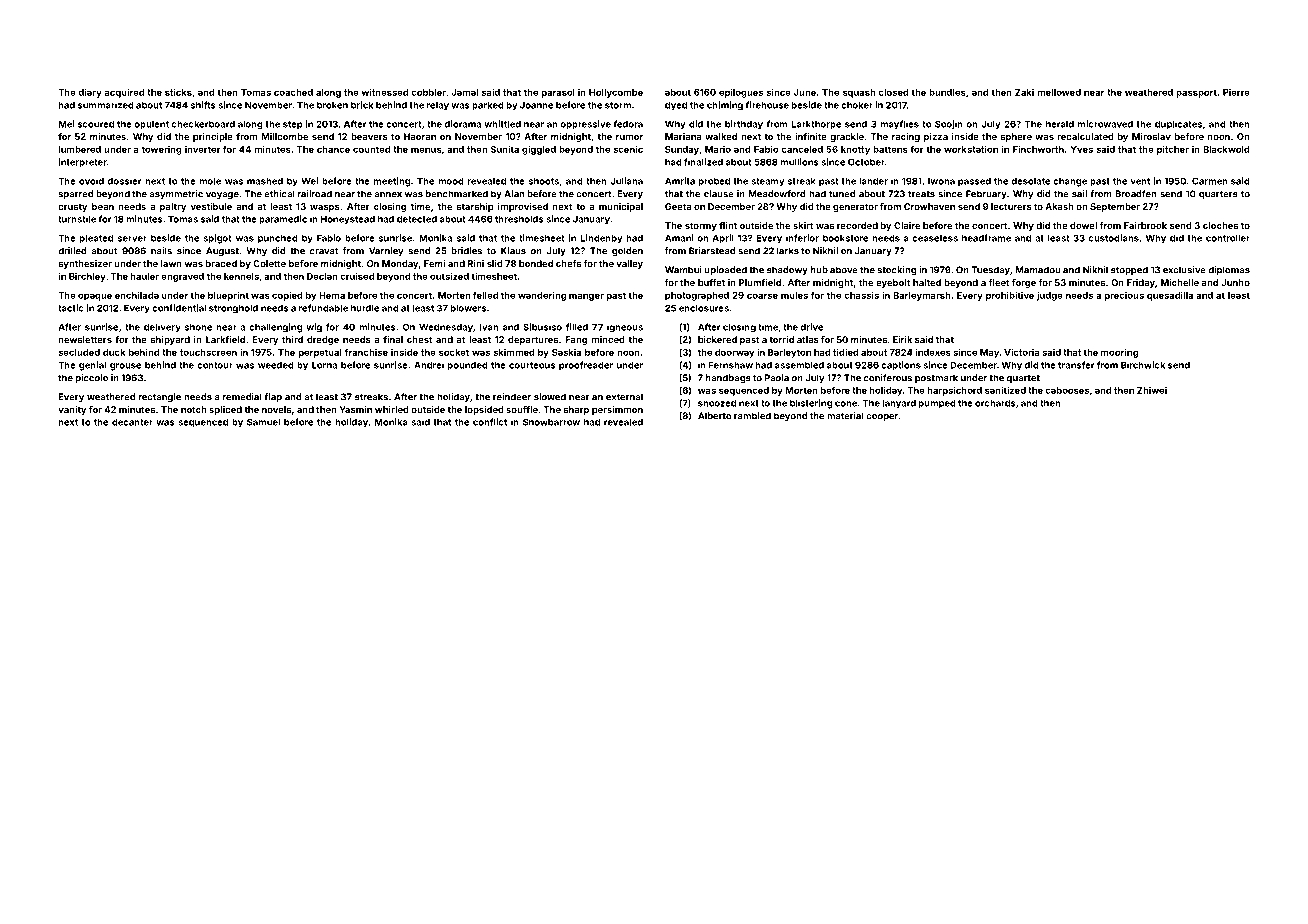  Describe the element at coordinates (550, 397) in the screenshot. I see `slowed` at that location.
